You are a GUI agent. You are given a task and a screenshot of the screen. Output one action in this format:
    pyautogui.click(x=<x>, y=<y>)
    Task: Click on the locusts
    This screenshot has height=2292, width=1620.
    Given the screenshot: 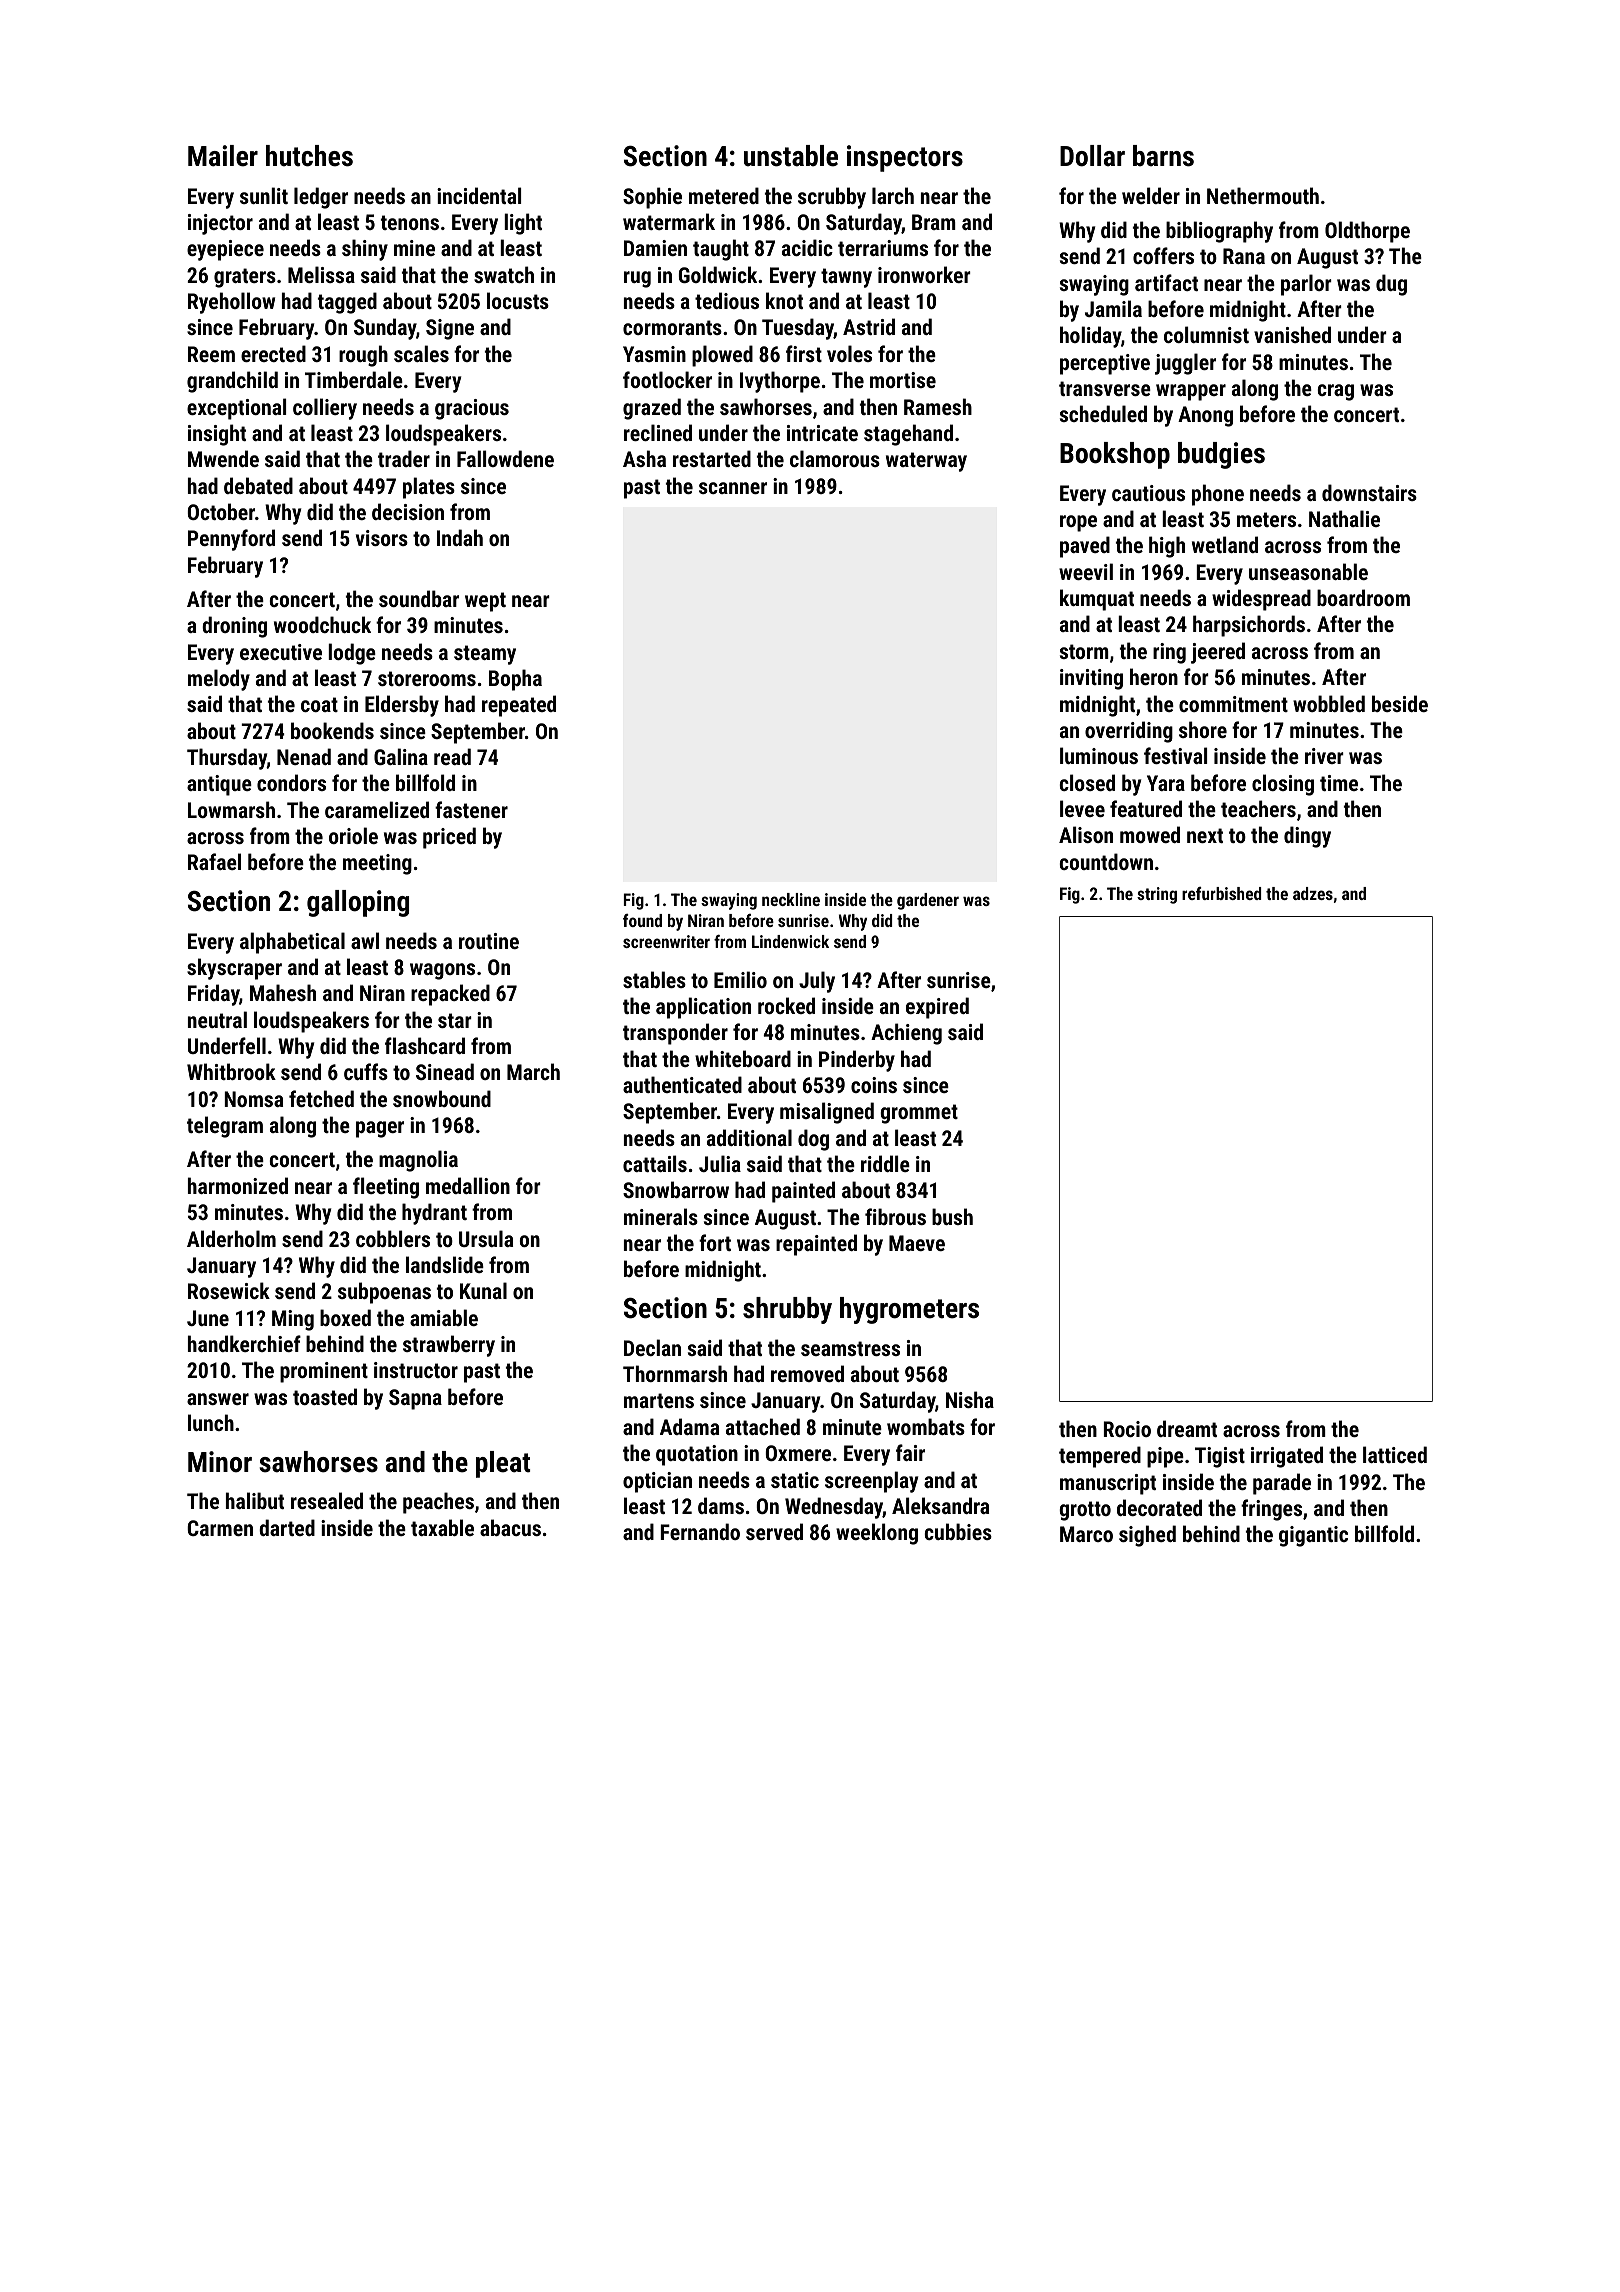 What is the action you would take?
    pyautogui.click(x=518, y=300)
